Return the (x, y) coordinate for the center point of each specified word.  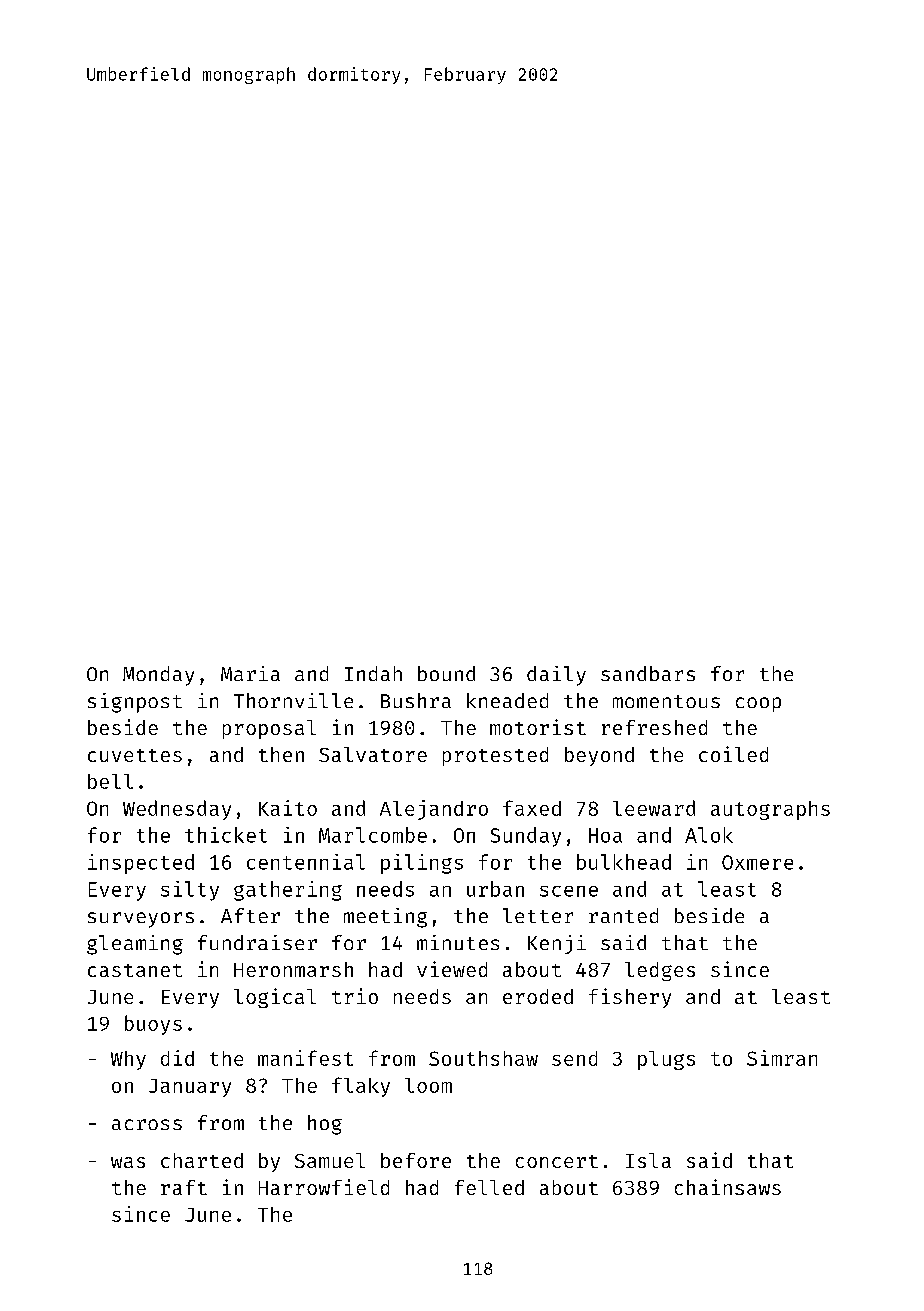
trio (355, 996)
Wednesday (177, 810)
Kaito (288, 808)
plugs (666, 1060)
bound (446, 673)
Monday (158, 676)
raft (184, 1187)
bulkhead (624, 862)
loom (428, 1085)
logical (275, 998)
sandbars (648, 673)
